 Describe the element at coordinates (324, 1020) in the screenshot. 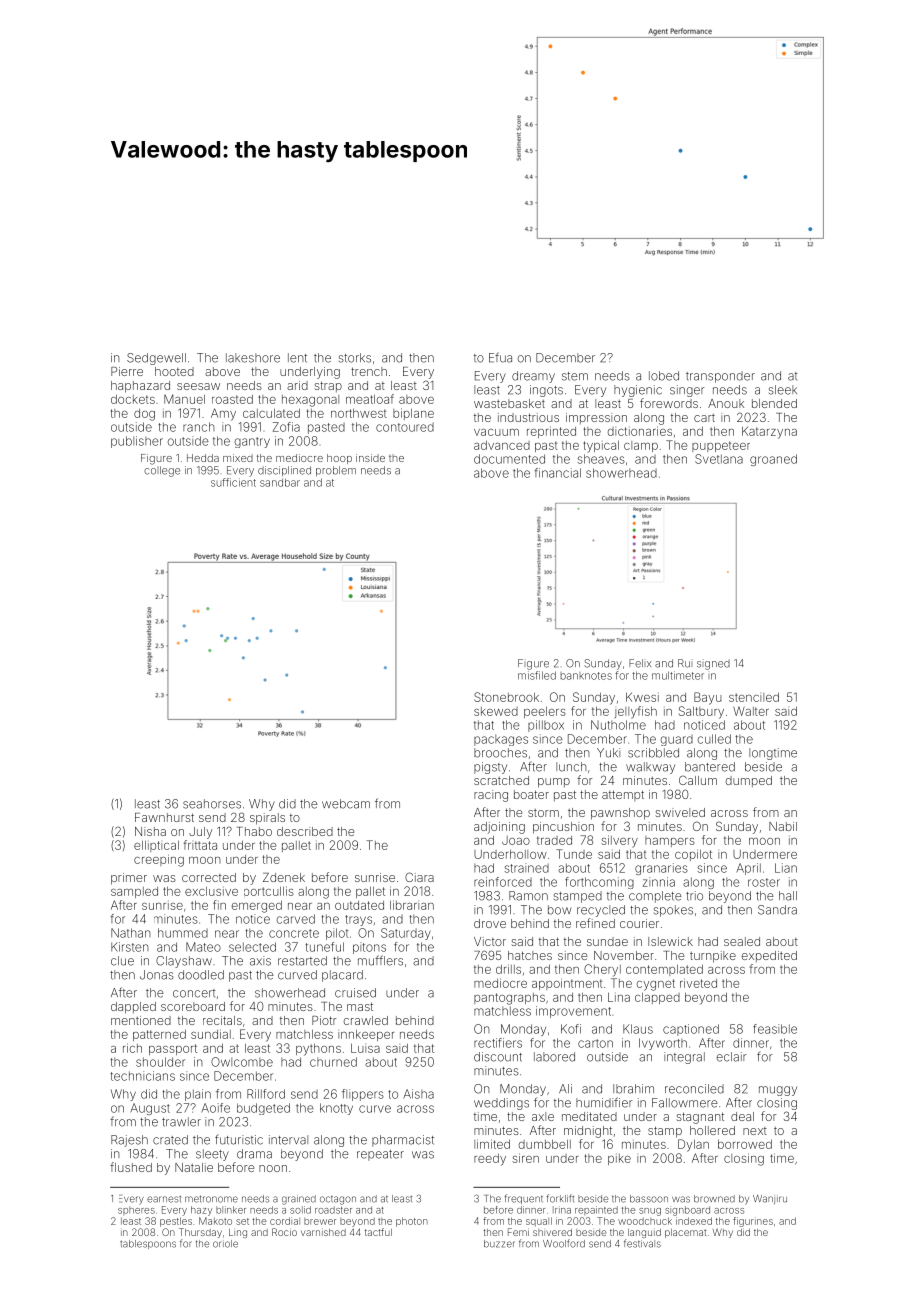

I see `Piotr` at that location.
